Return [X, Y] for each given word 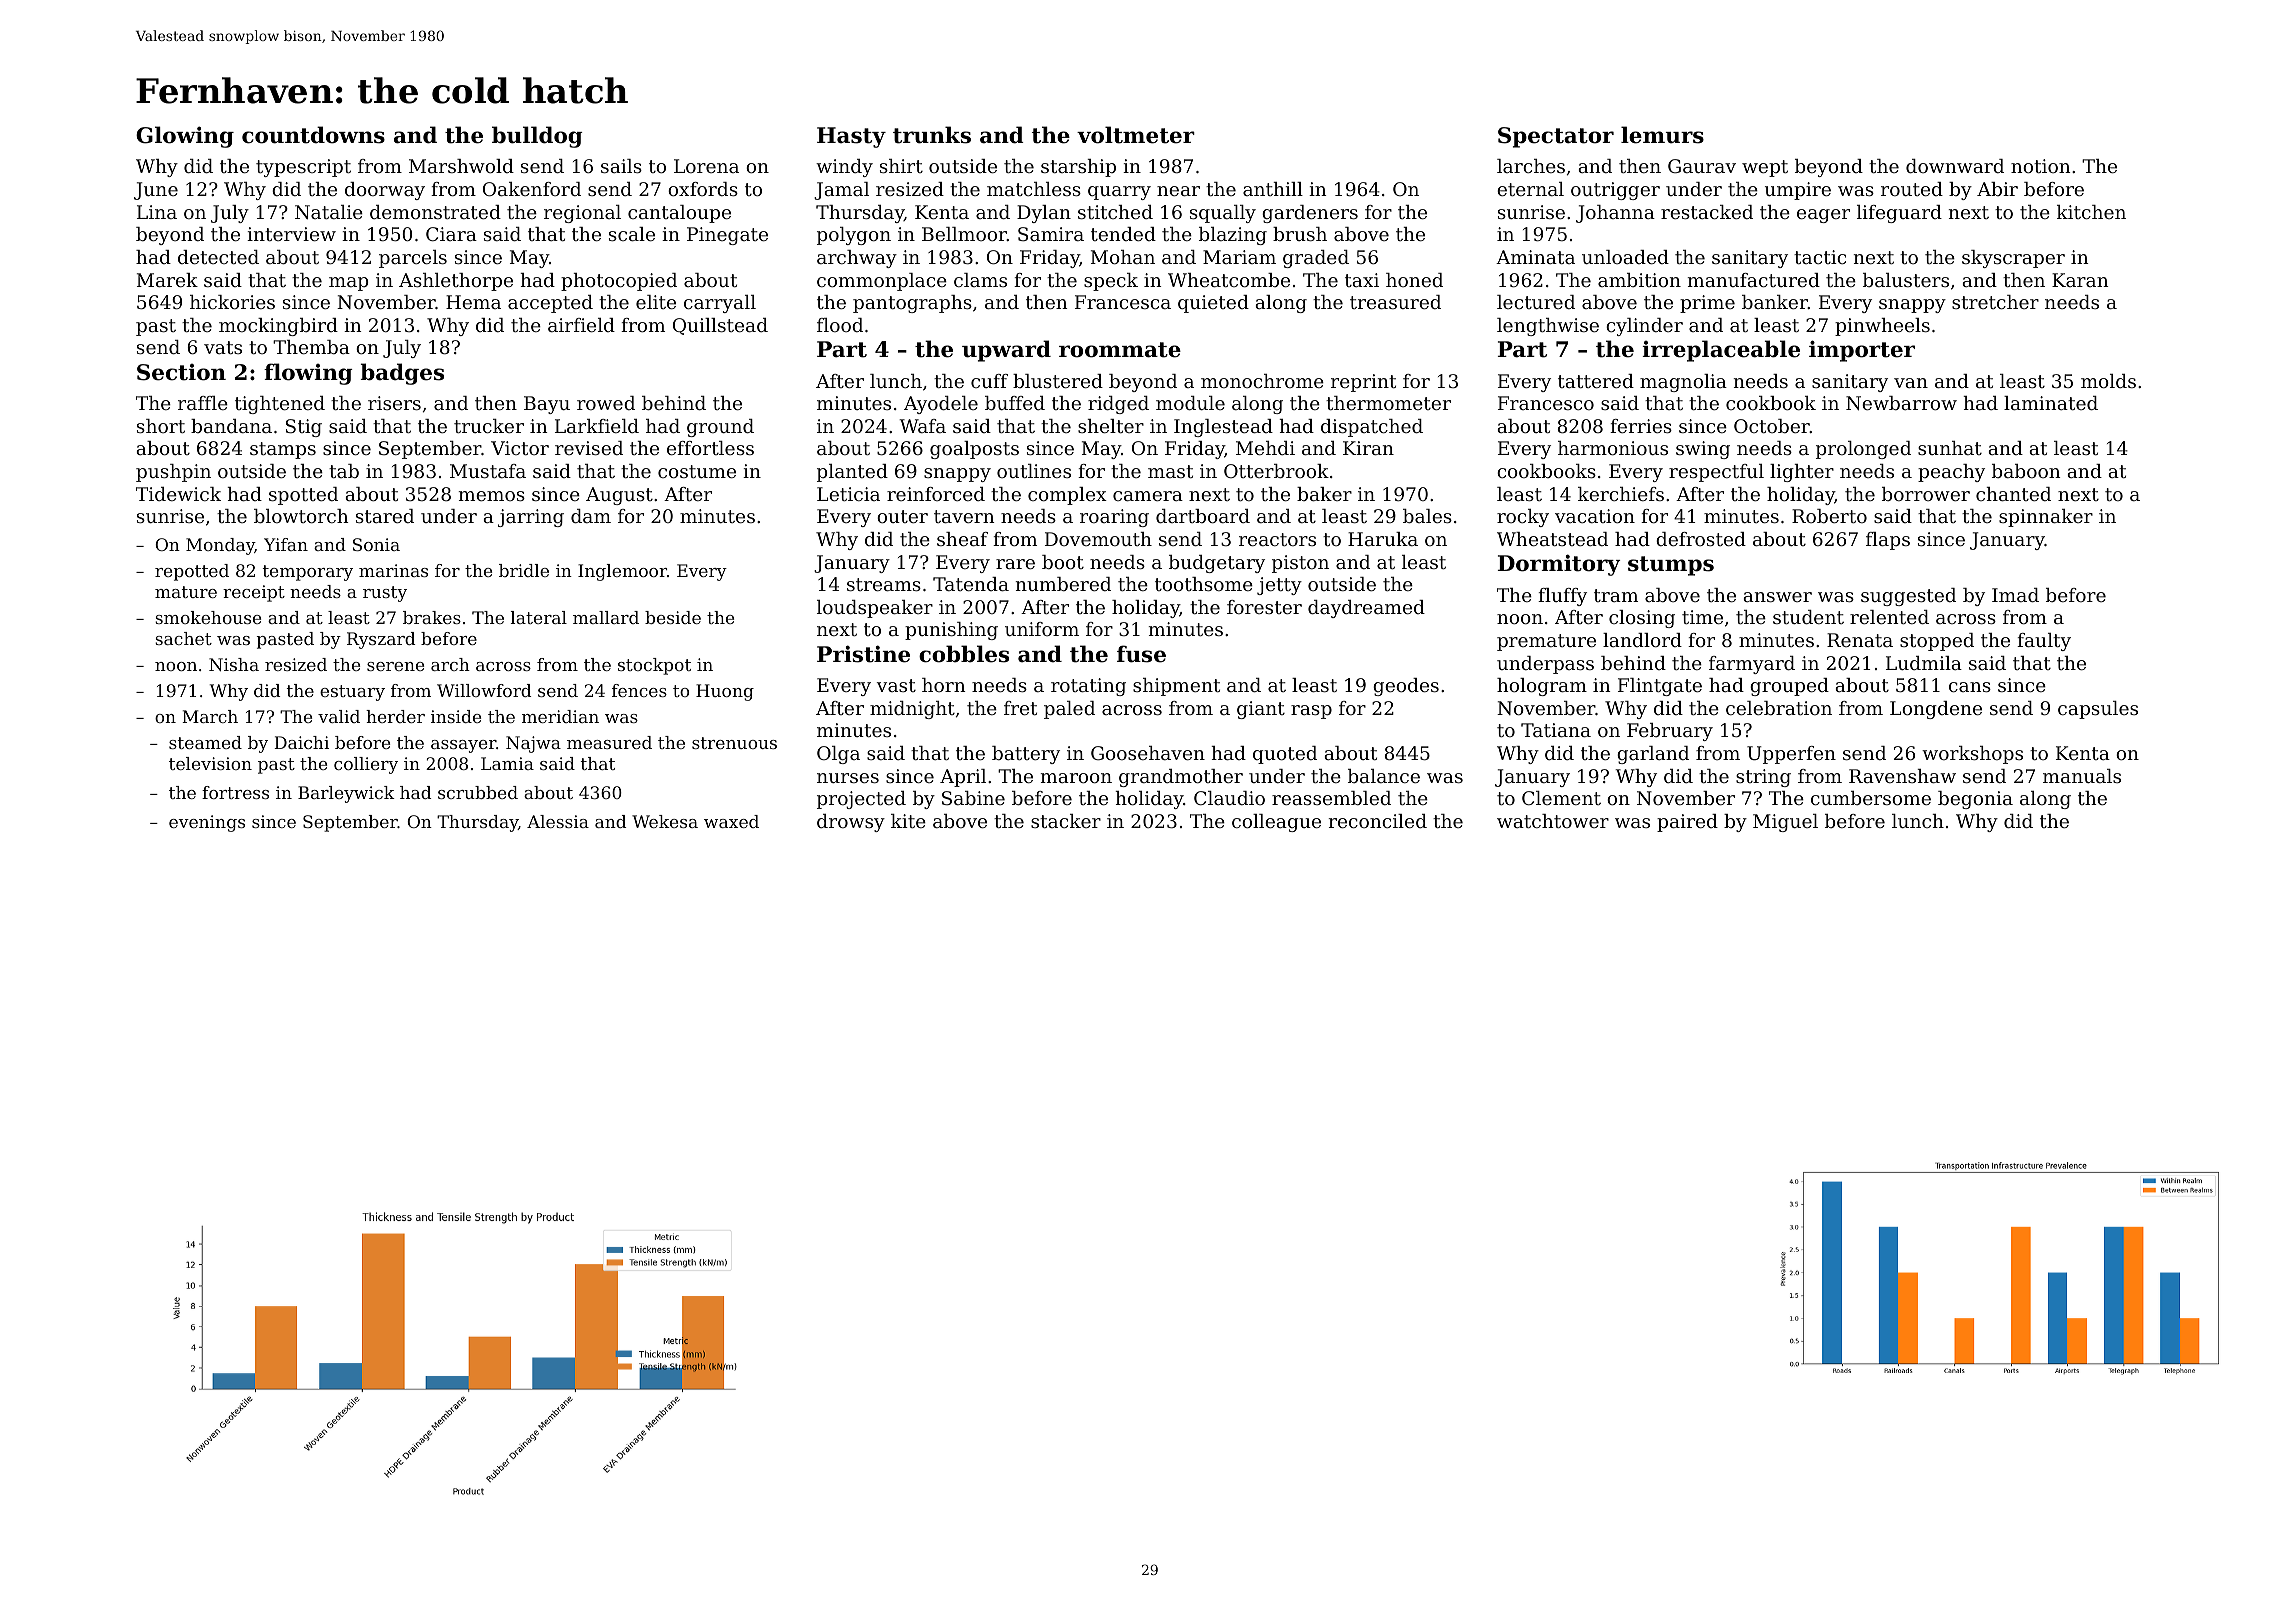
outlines [1034, 471]
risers [394, 403]
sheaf [962, 539]
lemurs [1662, 135]
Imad [2015, 595]
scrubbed [478, 792]
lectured [1536, 302]
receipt [254, 593]
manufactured [1754, 280]
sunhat [1950, 448]
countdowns [313, 135]
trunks [932, 135]
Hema [473, 302]
